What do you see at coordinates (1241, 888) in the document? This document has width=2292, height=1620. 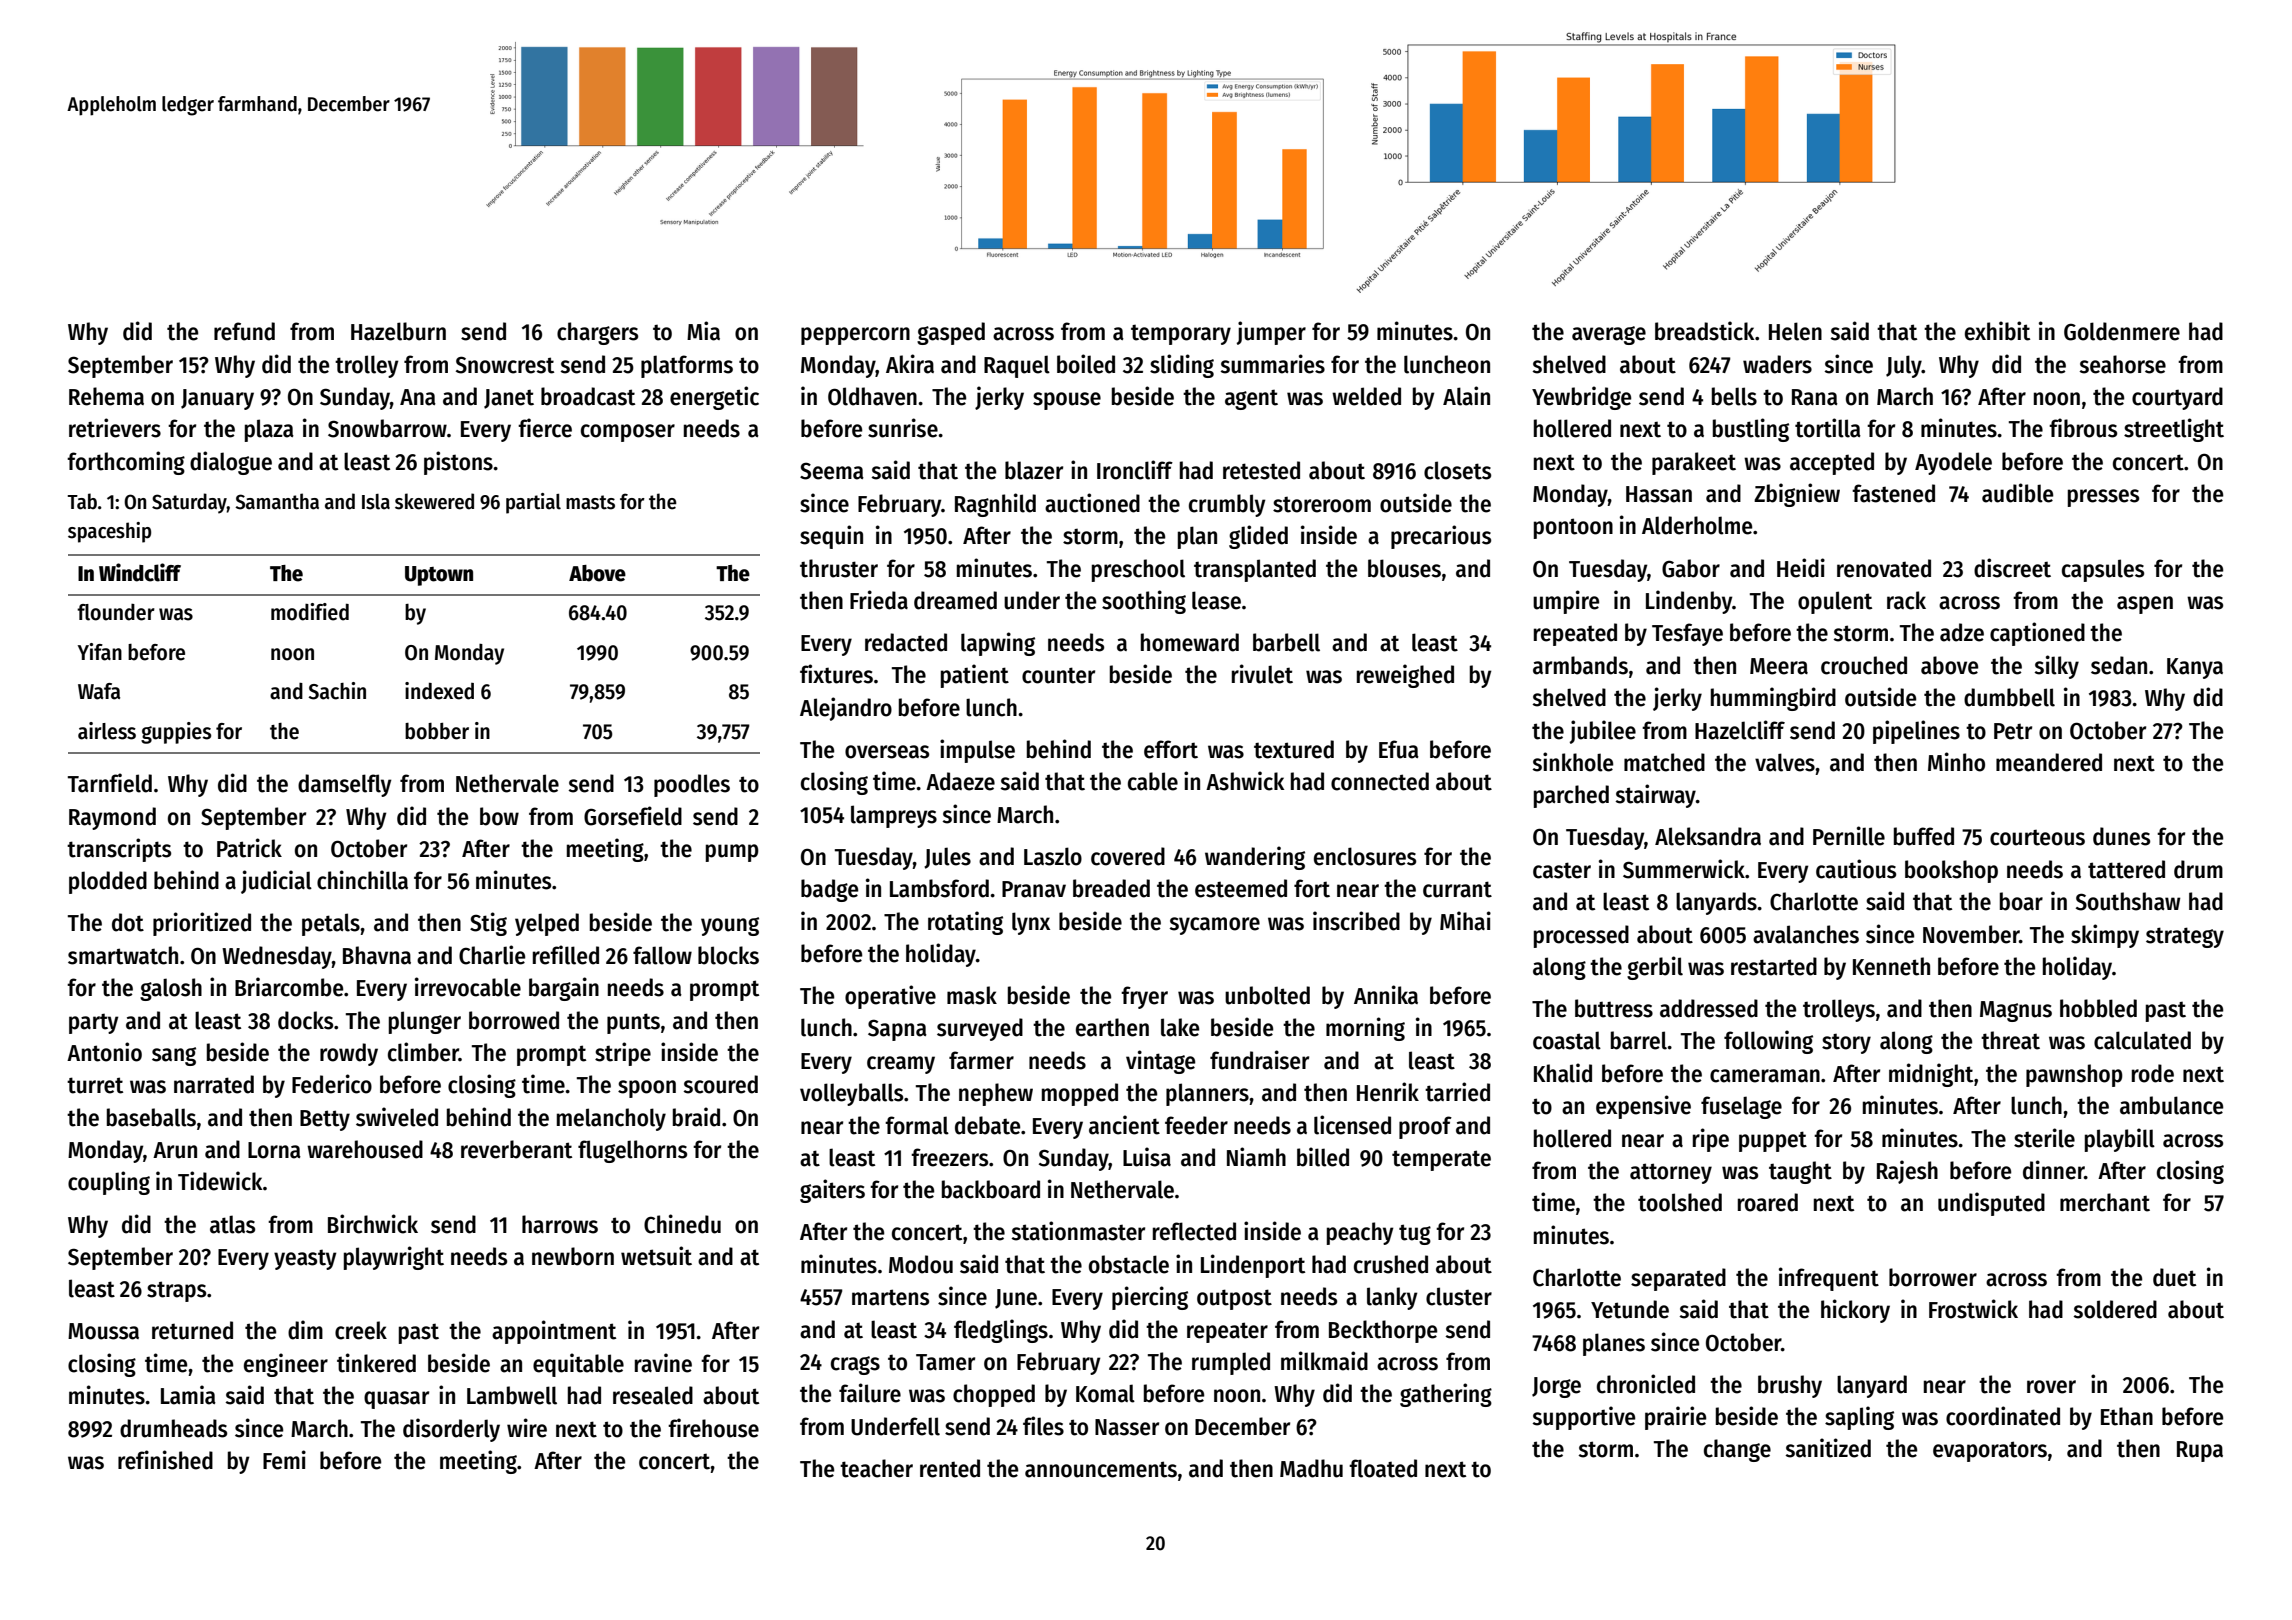 I see `esteemed` at bounding box center [1241, 888].
